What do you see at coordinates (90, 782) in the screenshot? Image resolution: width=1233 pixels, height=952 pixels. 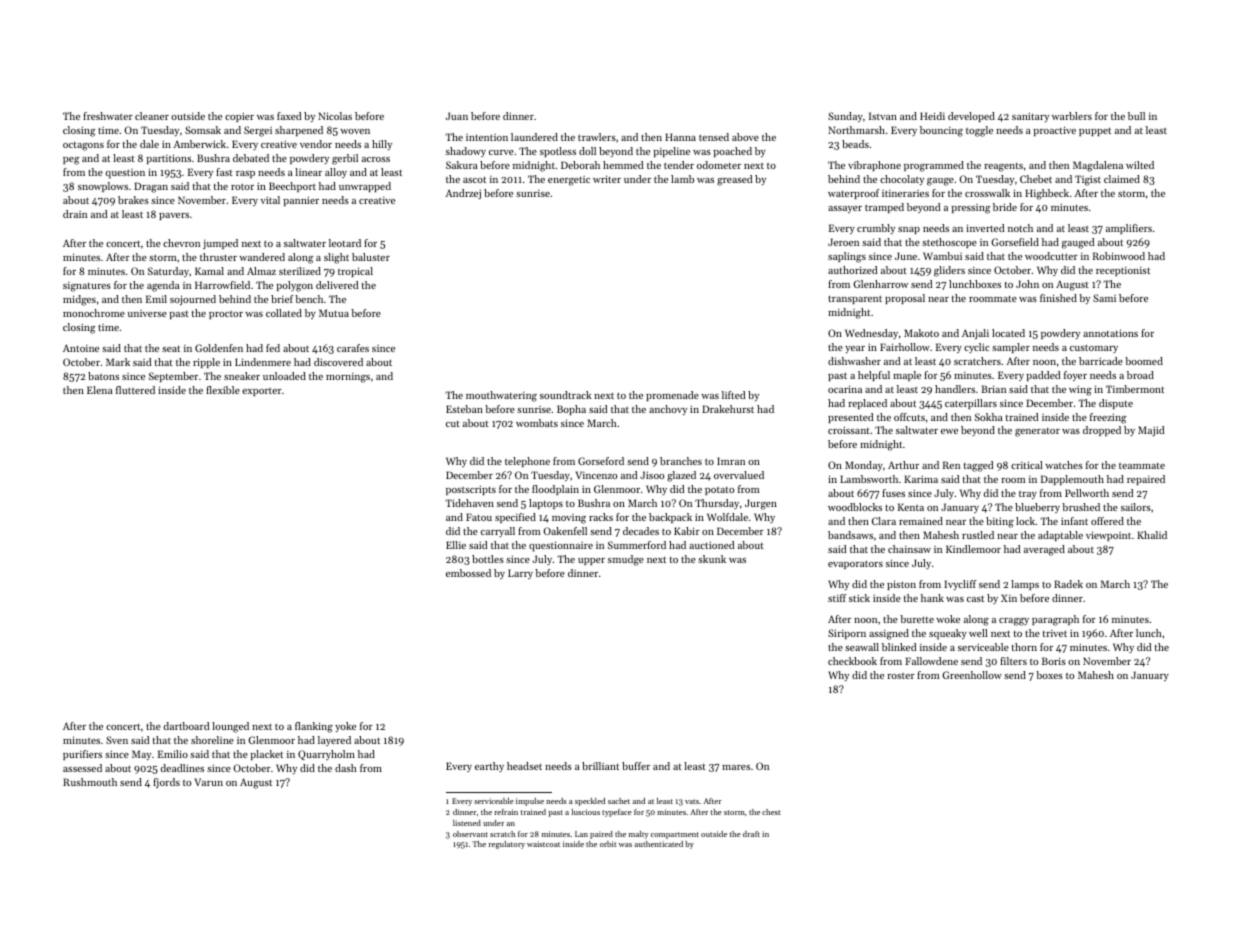 I see `Rushmouth` at bounding box center [90, 782].
